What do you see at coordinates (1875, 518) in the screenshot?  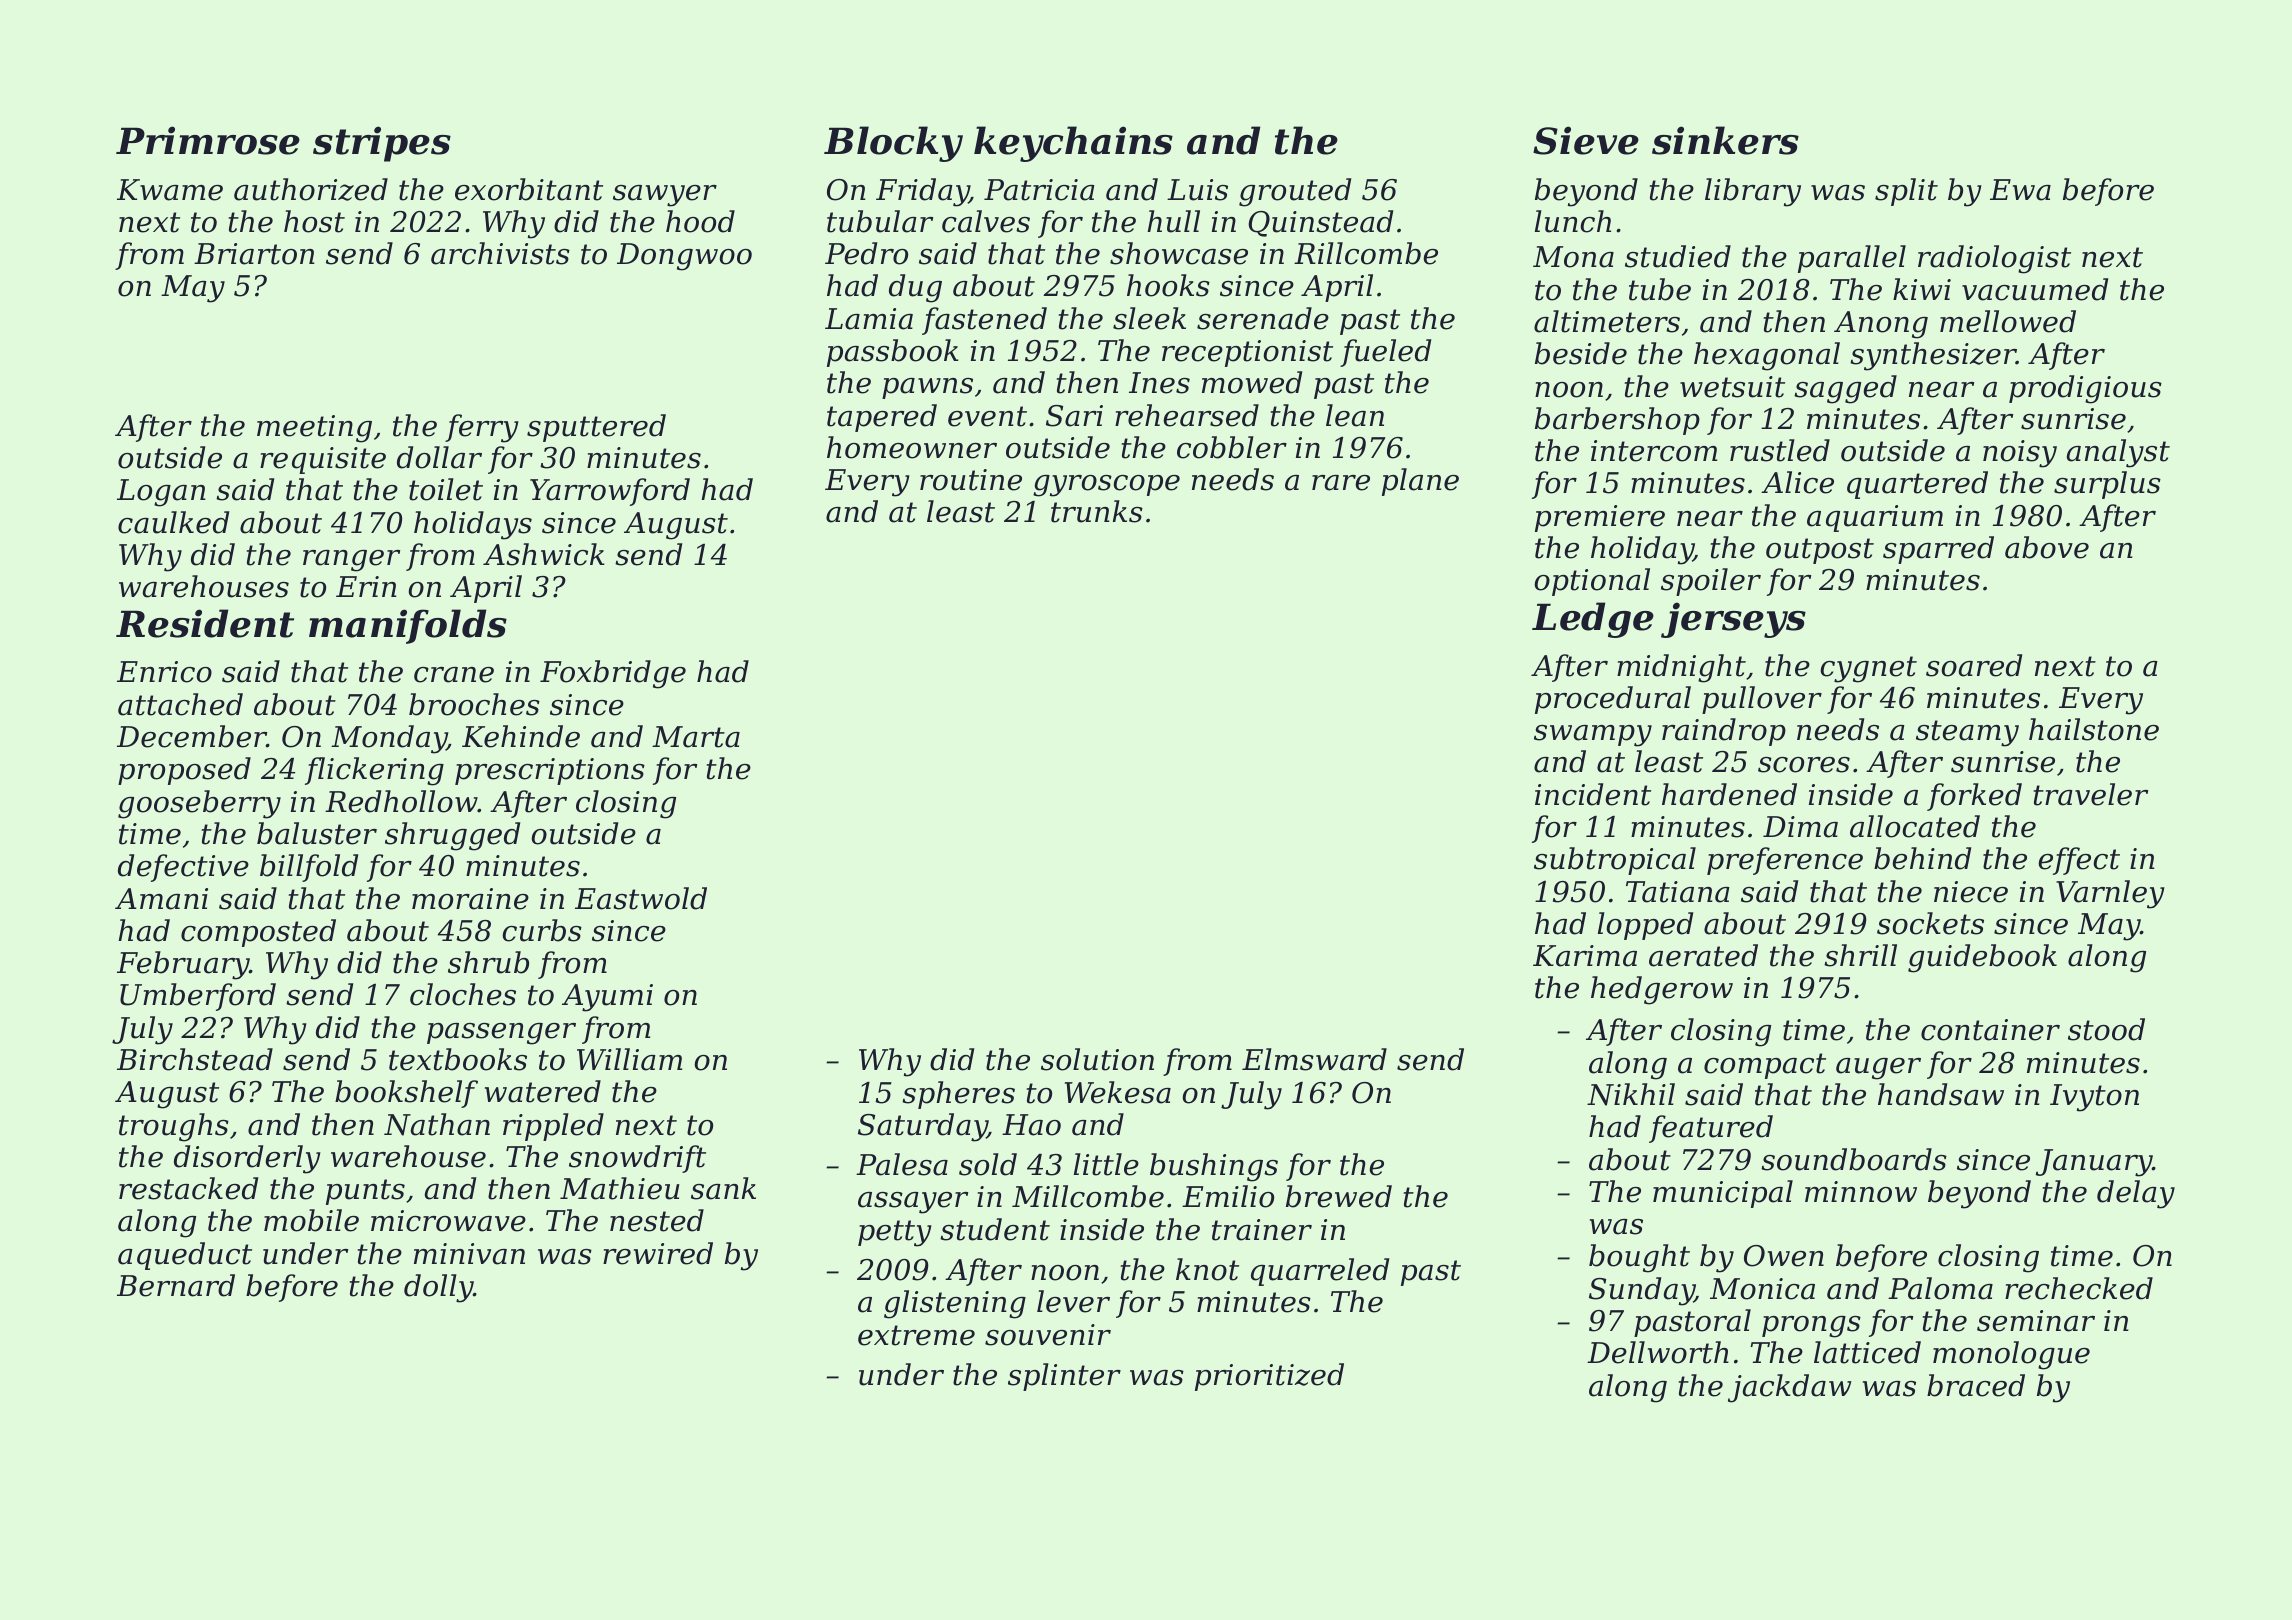 I see `aquarium` at bounding box center [1875, 518].
